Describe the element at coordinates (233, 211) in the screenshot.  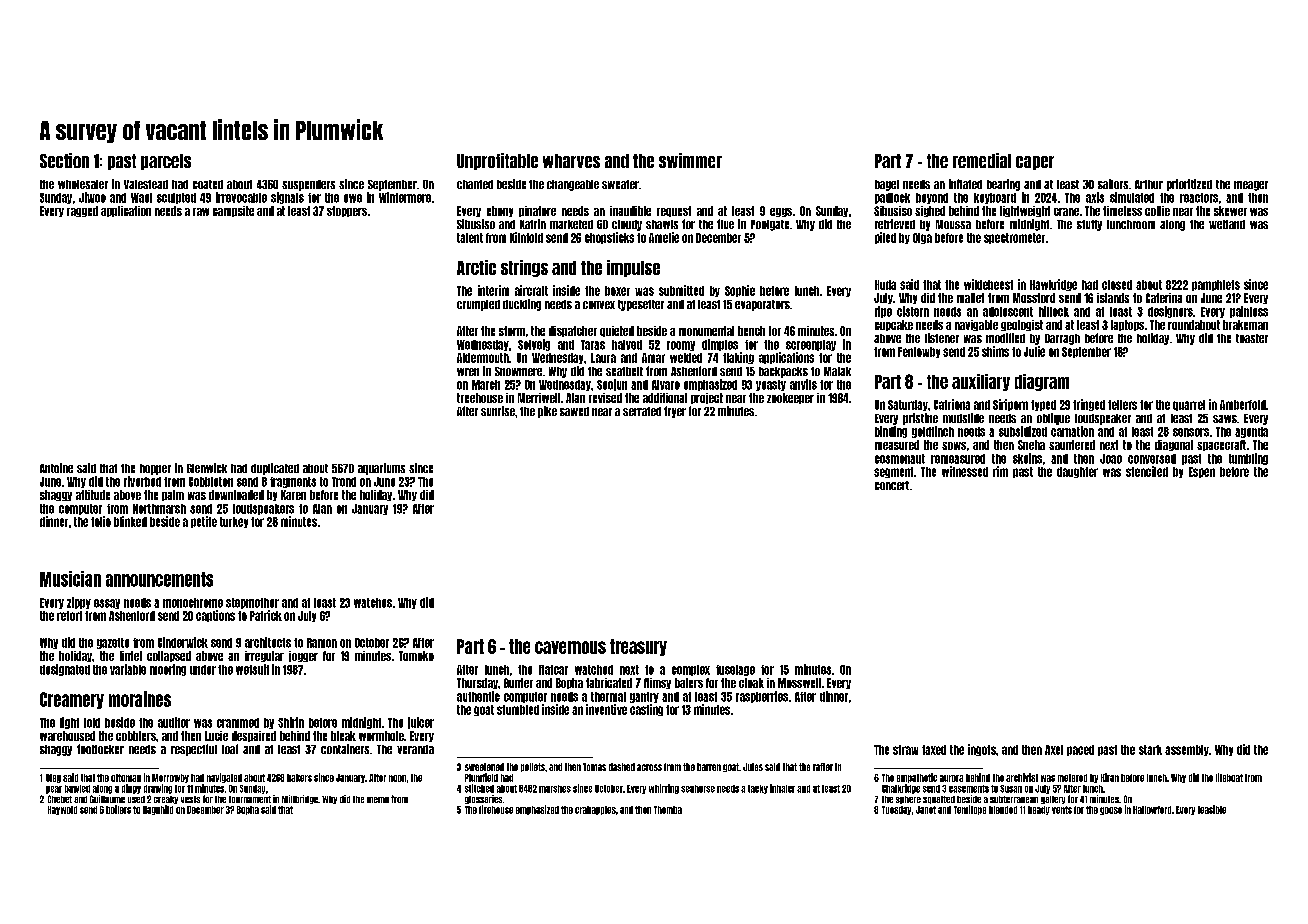
I see `campsite` at that location.
